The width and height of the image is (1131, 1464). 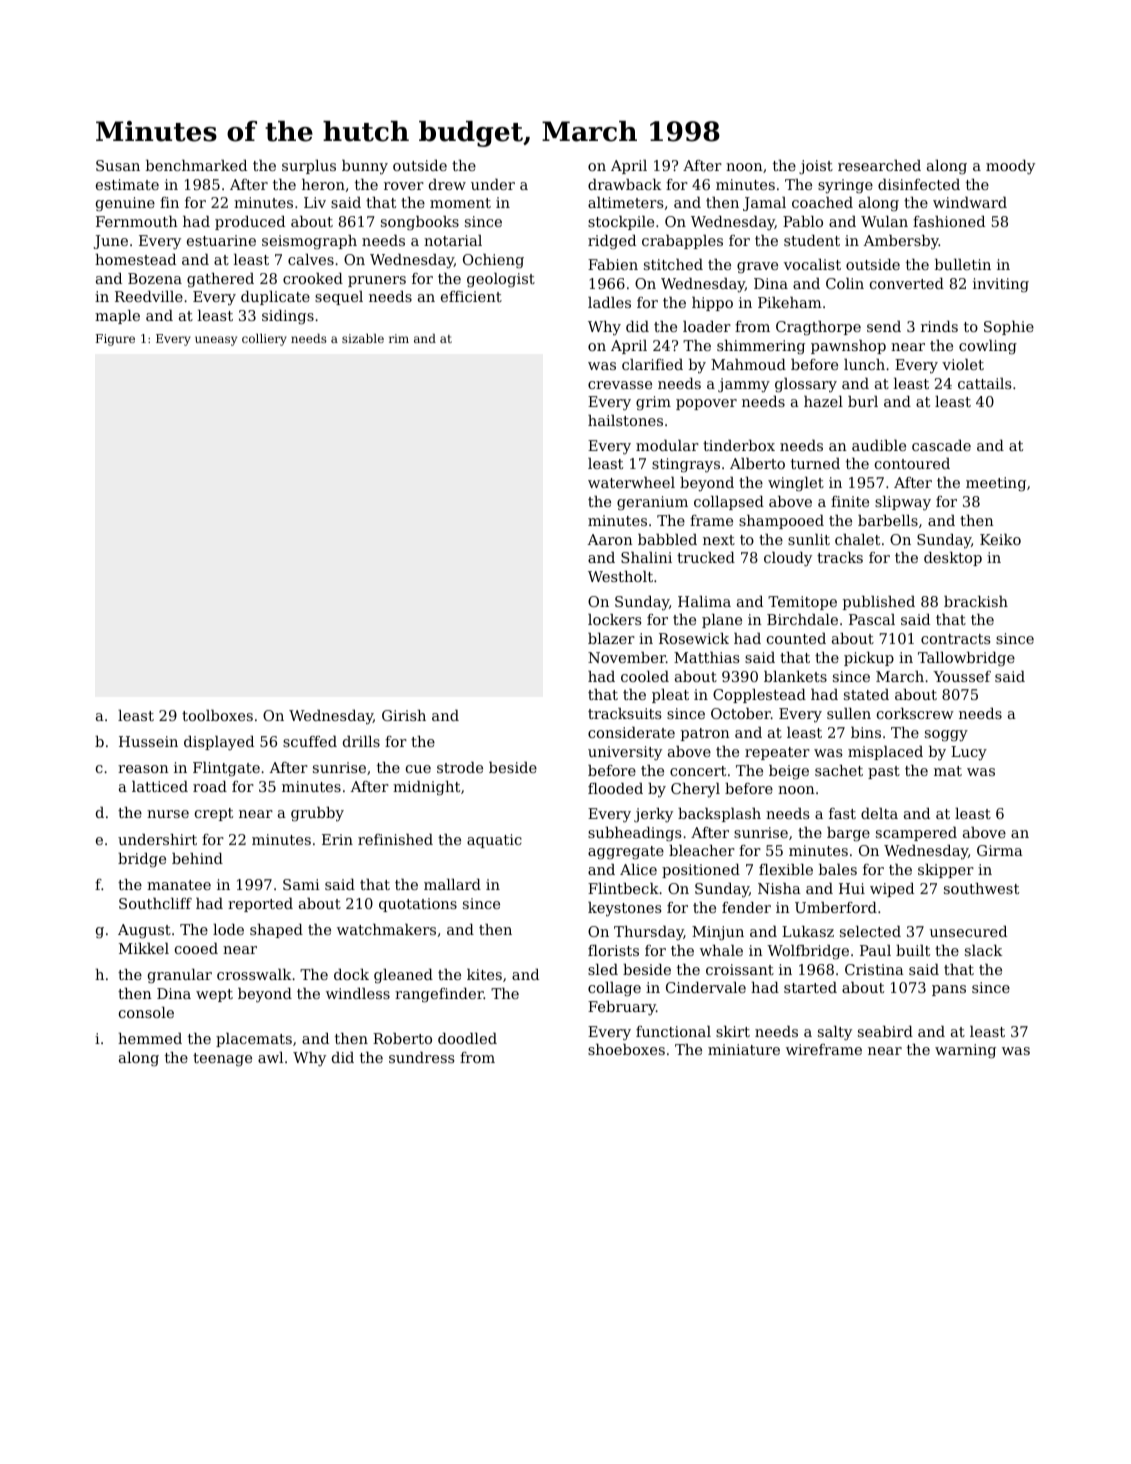 I want to click on sullen, so click(x=849, y=713).
